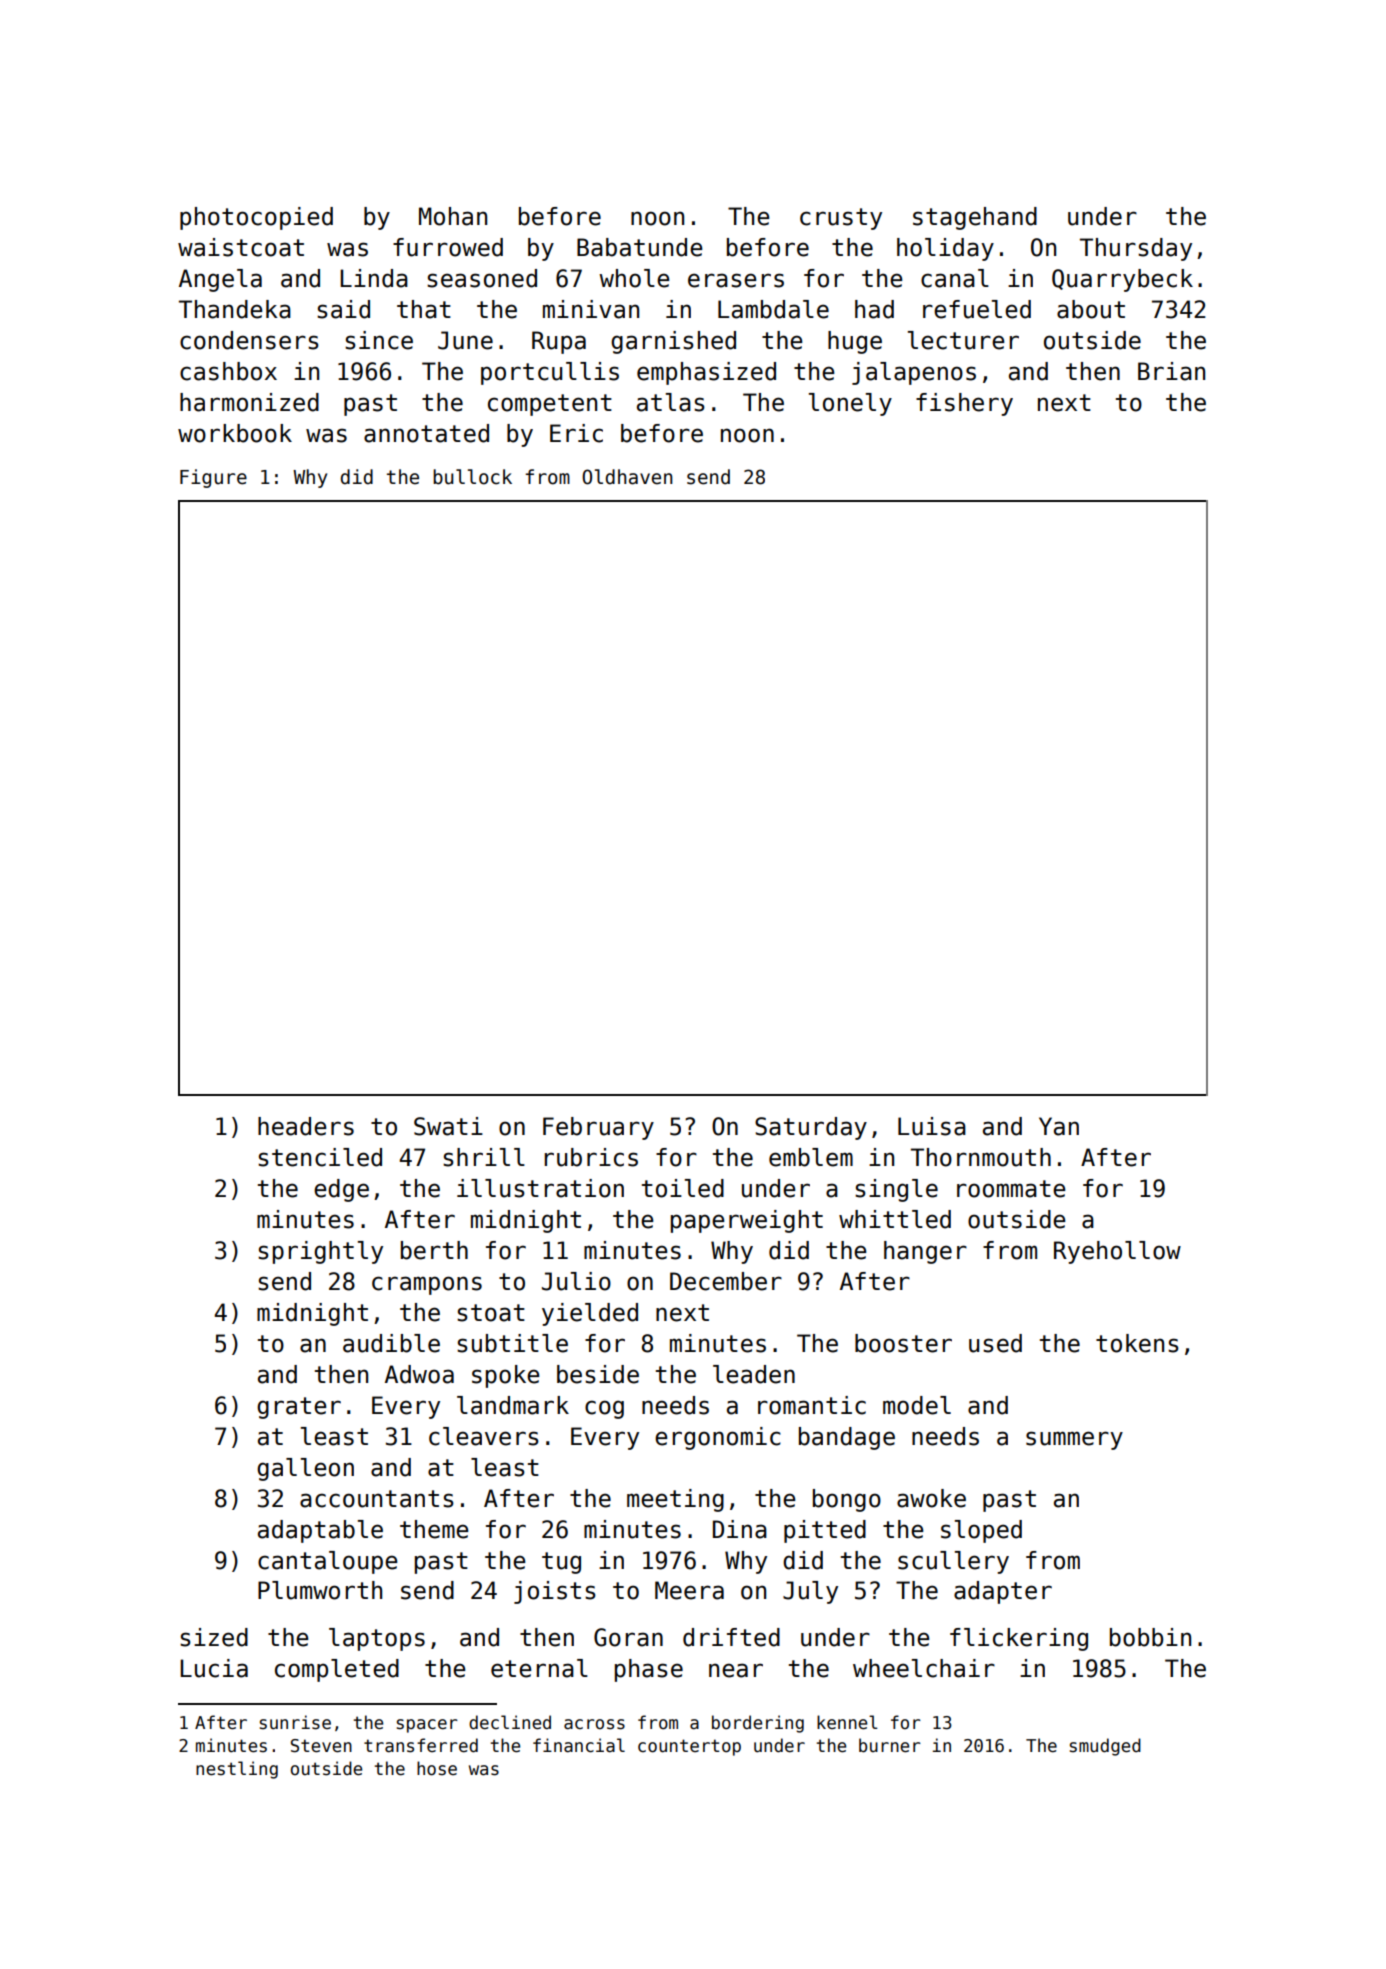 The height and width of the document is (1969, 1386). I want to click on Yan, so click(1059, 1126).
